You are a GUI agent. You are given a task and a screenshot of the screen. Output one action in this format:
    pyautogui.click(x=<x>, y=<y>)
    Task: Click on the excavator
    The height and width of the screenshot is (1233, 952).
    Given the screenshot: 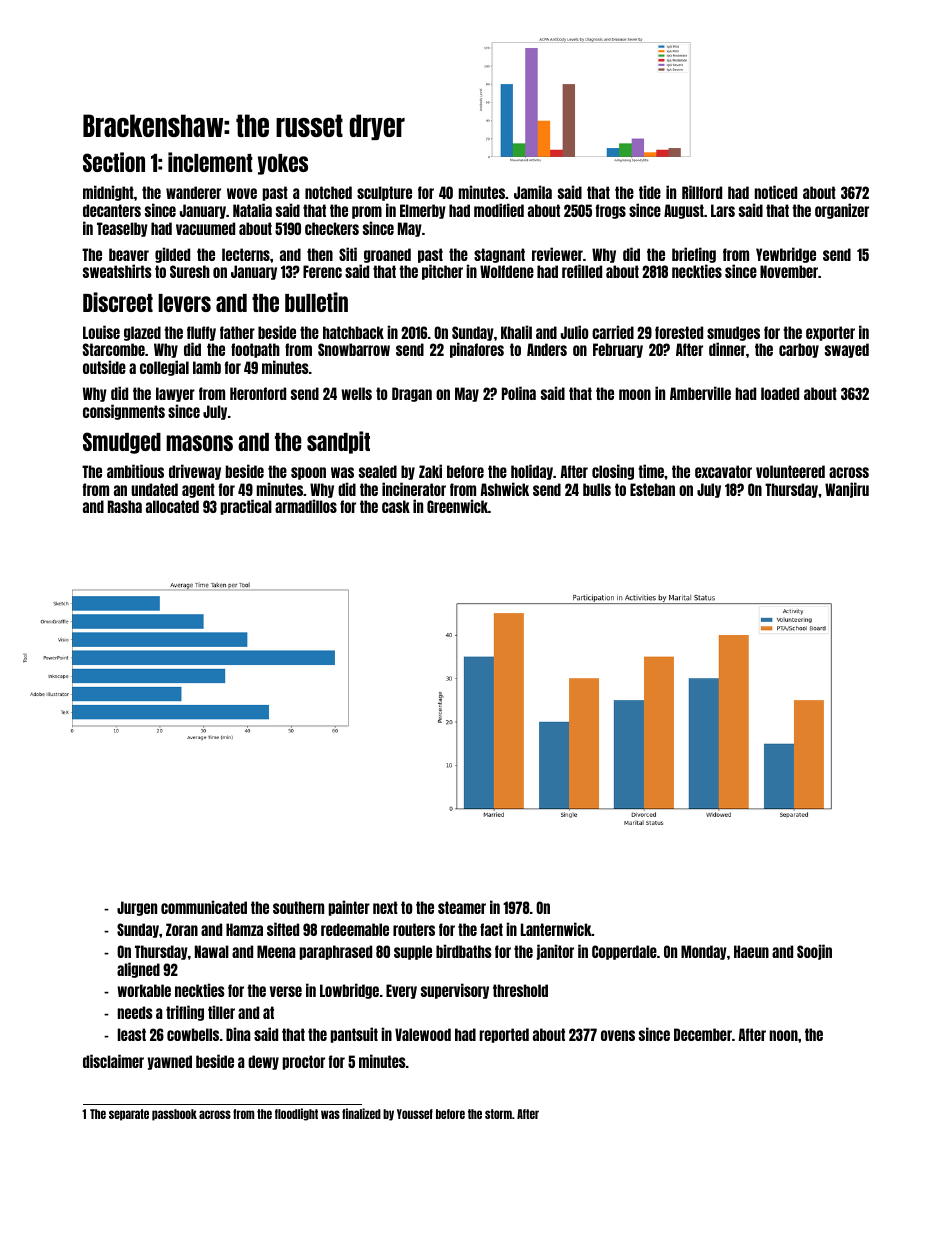 What is the action you would take?
    pyautogui.click(x=723, y=471)
